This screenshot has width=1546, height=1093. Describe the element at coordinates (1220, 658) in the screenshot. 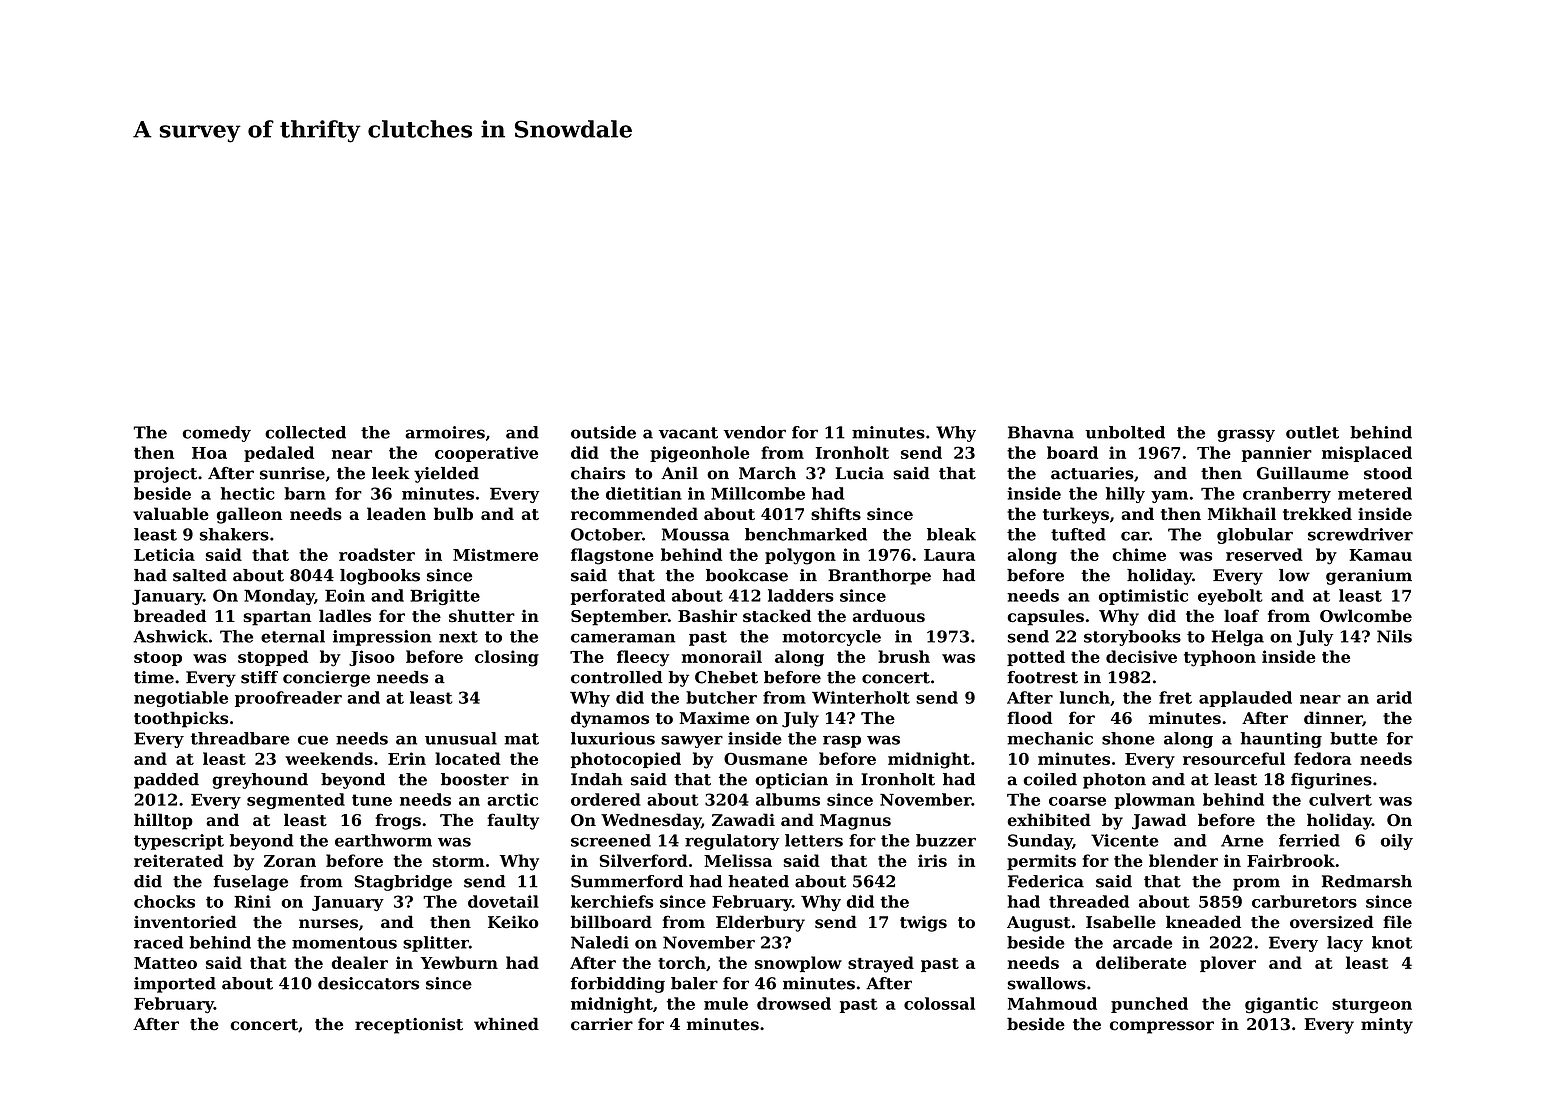

I see `typhoon` at that location.
